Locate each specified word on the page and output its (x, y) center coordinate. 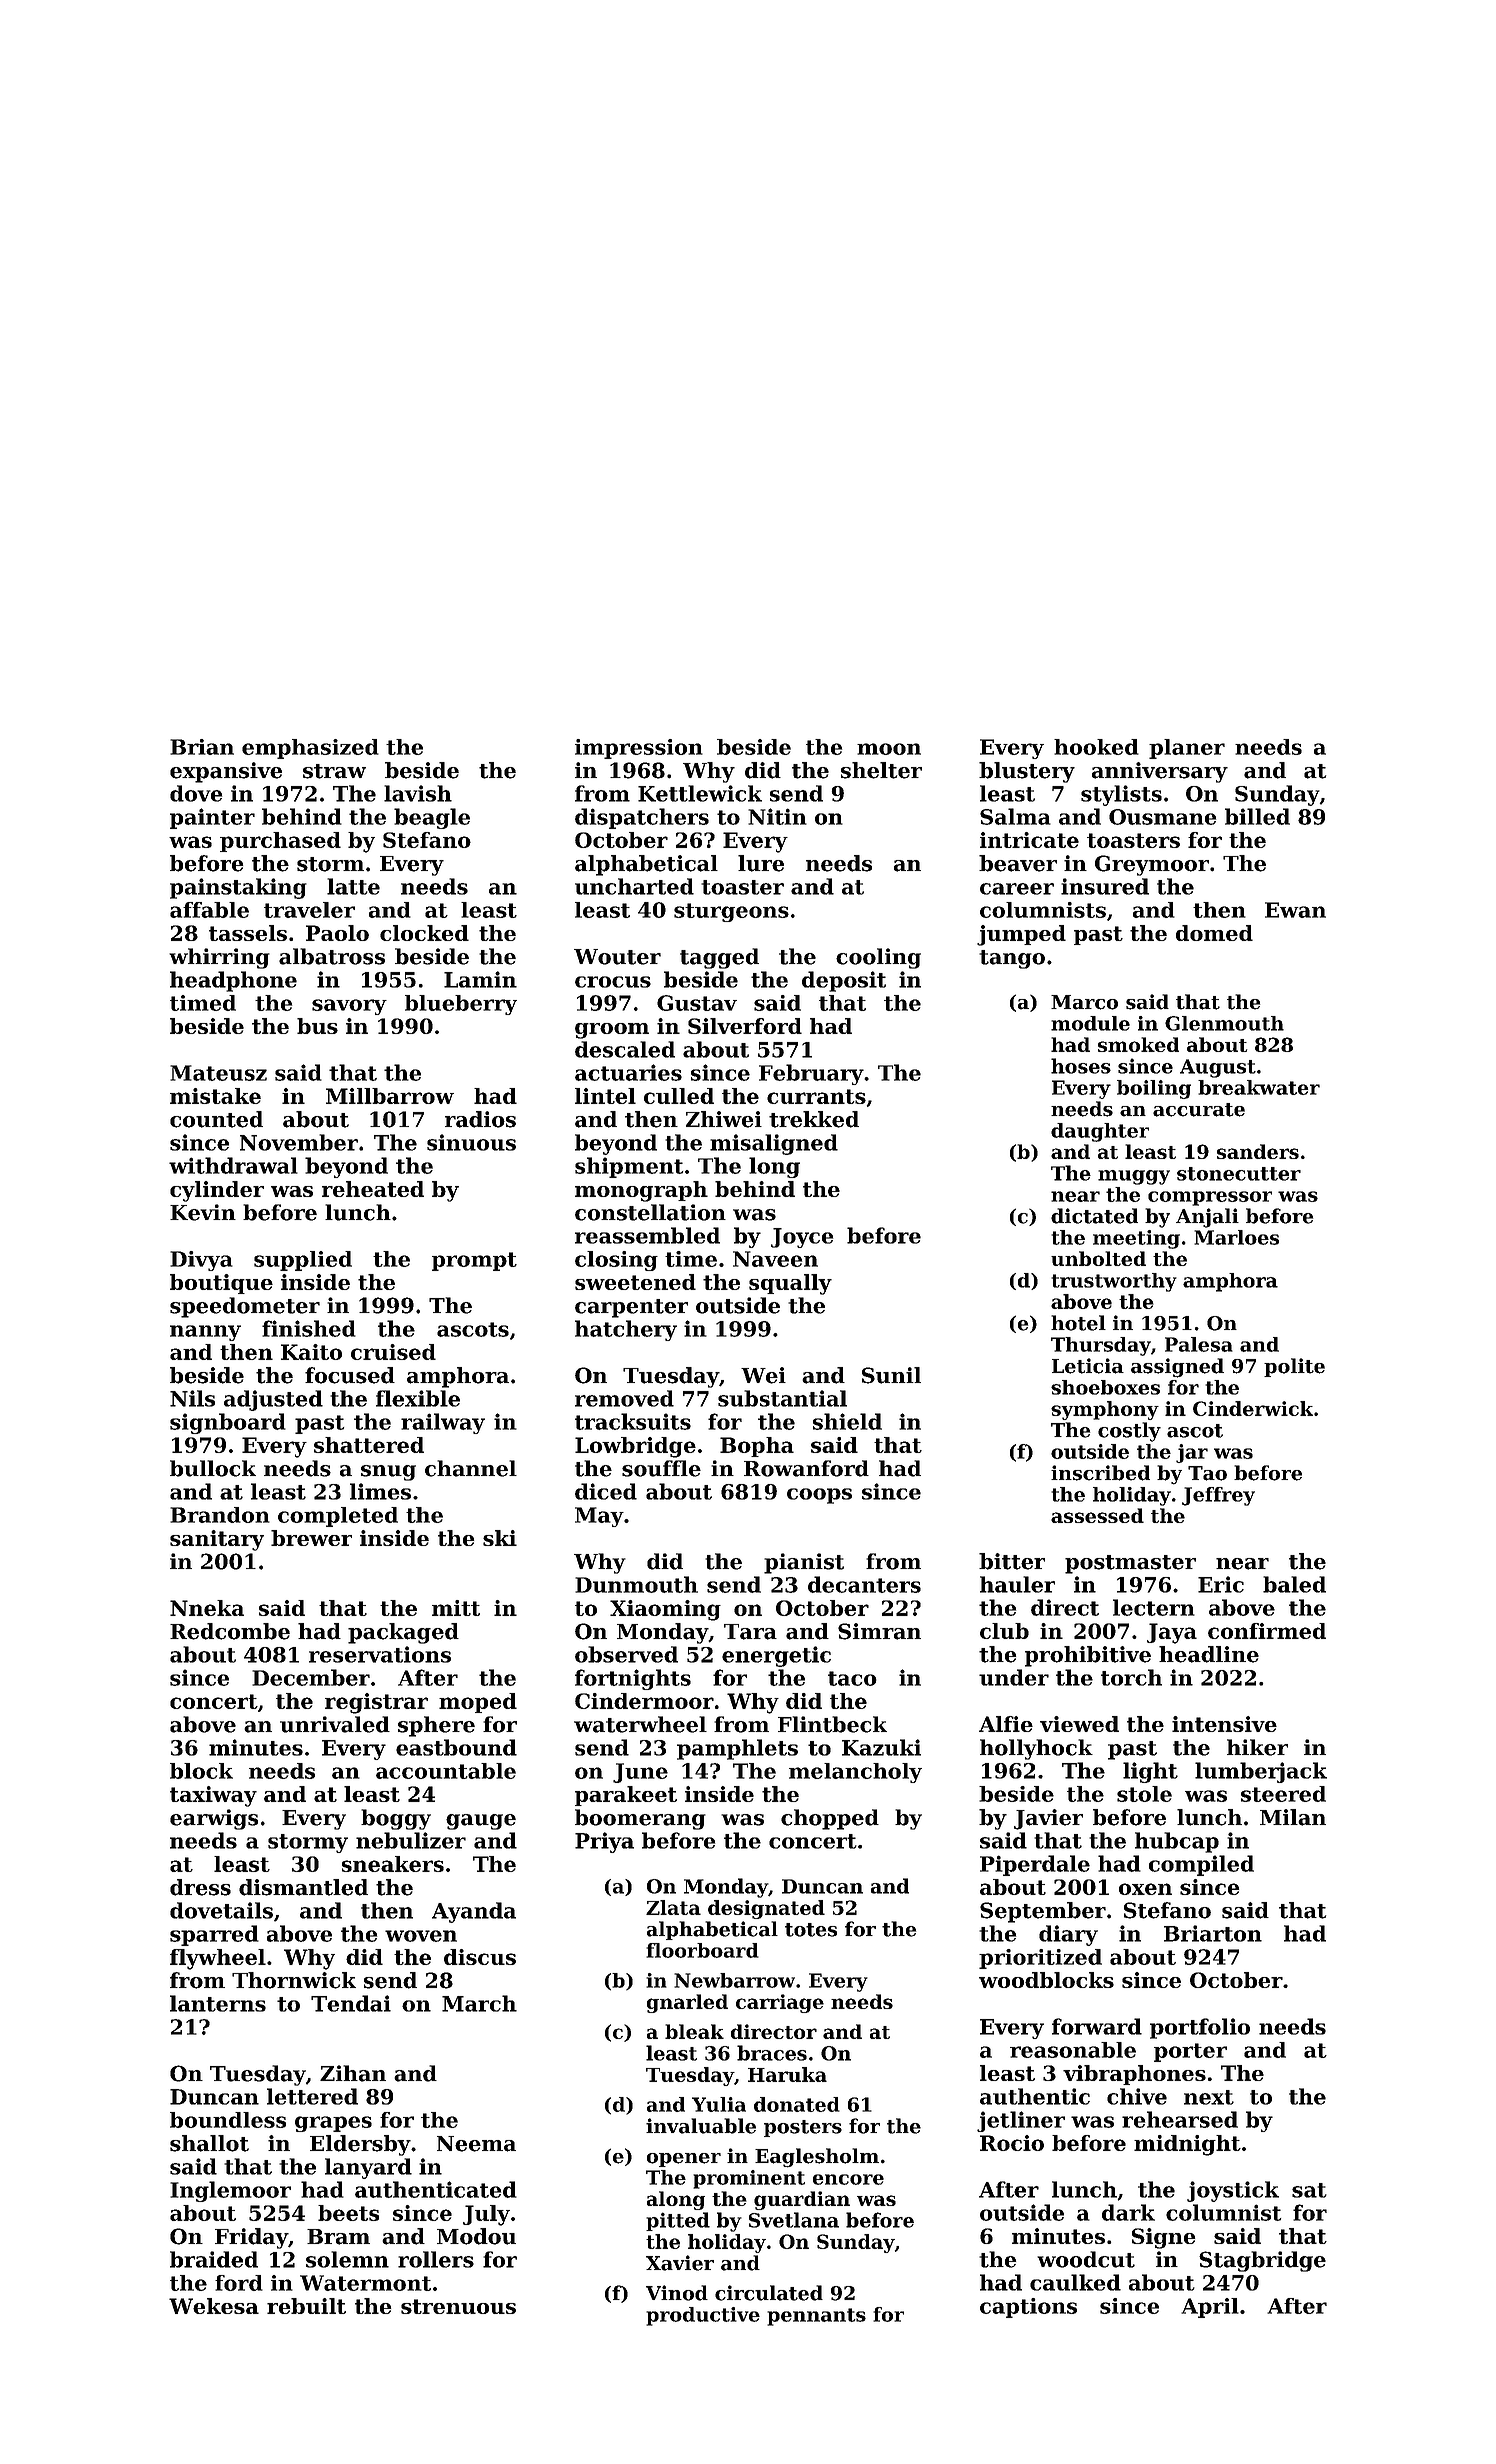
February (811, 1074)
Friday (251, 2238)
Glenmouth (1224, 1023)
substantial (782, 1398)
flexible (418, 1398)
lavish (418, 793)
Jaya (1172, 1633)
